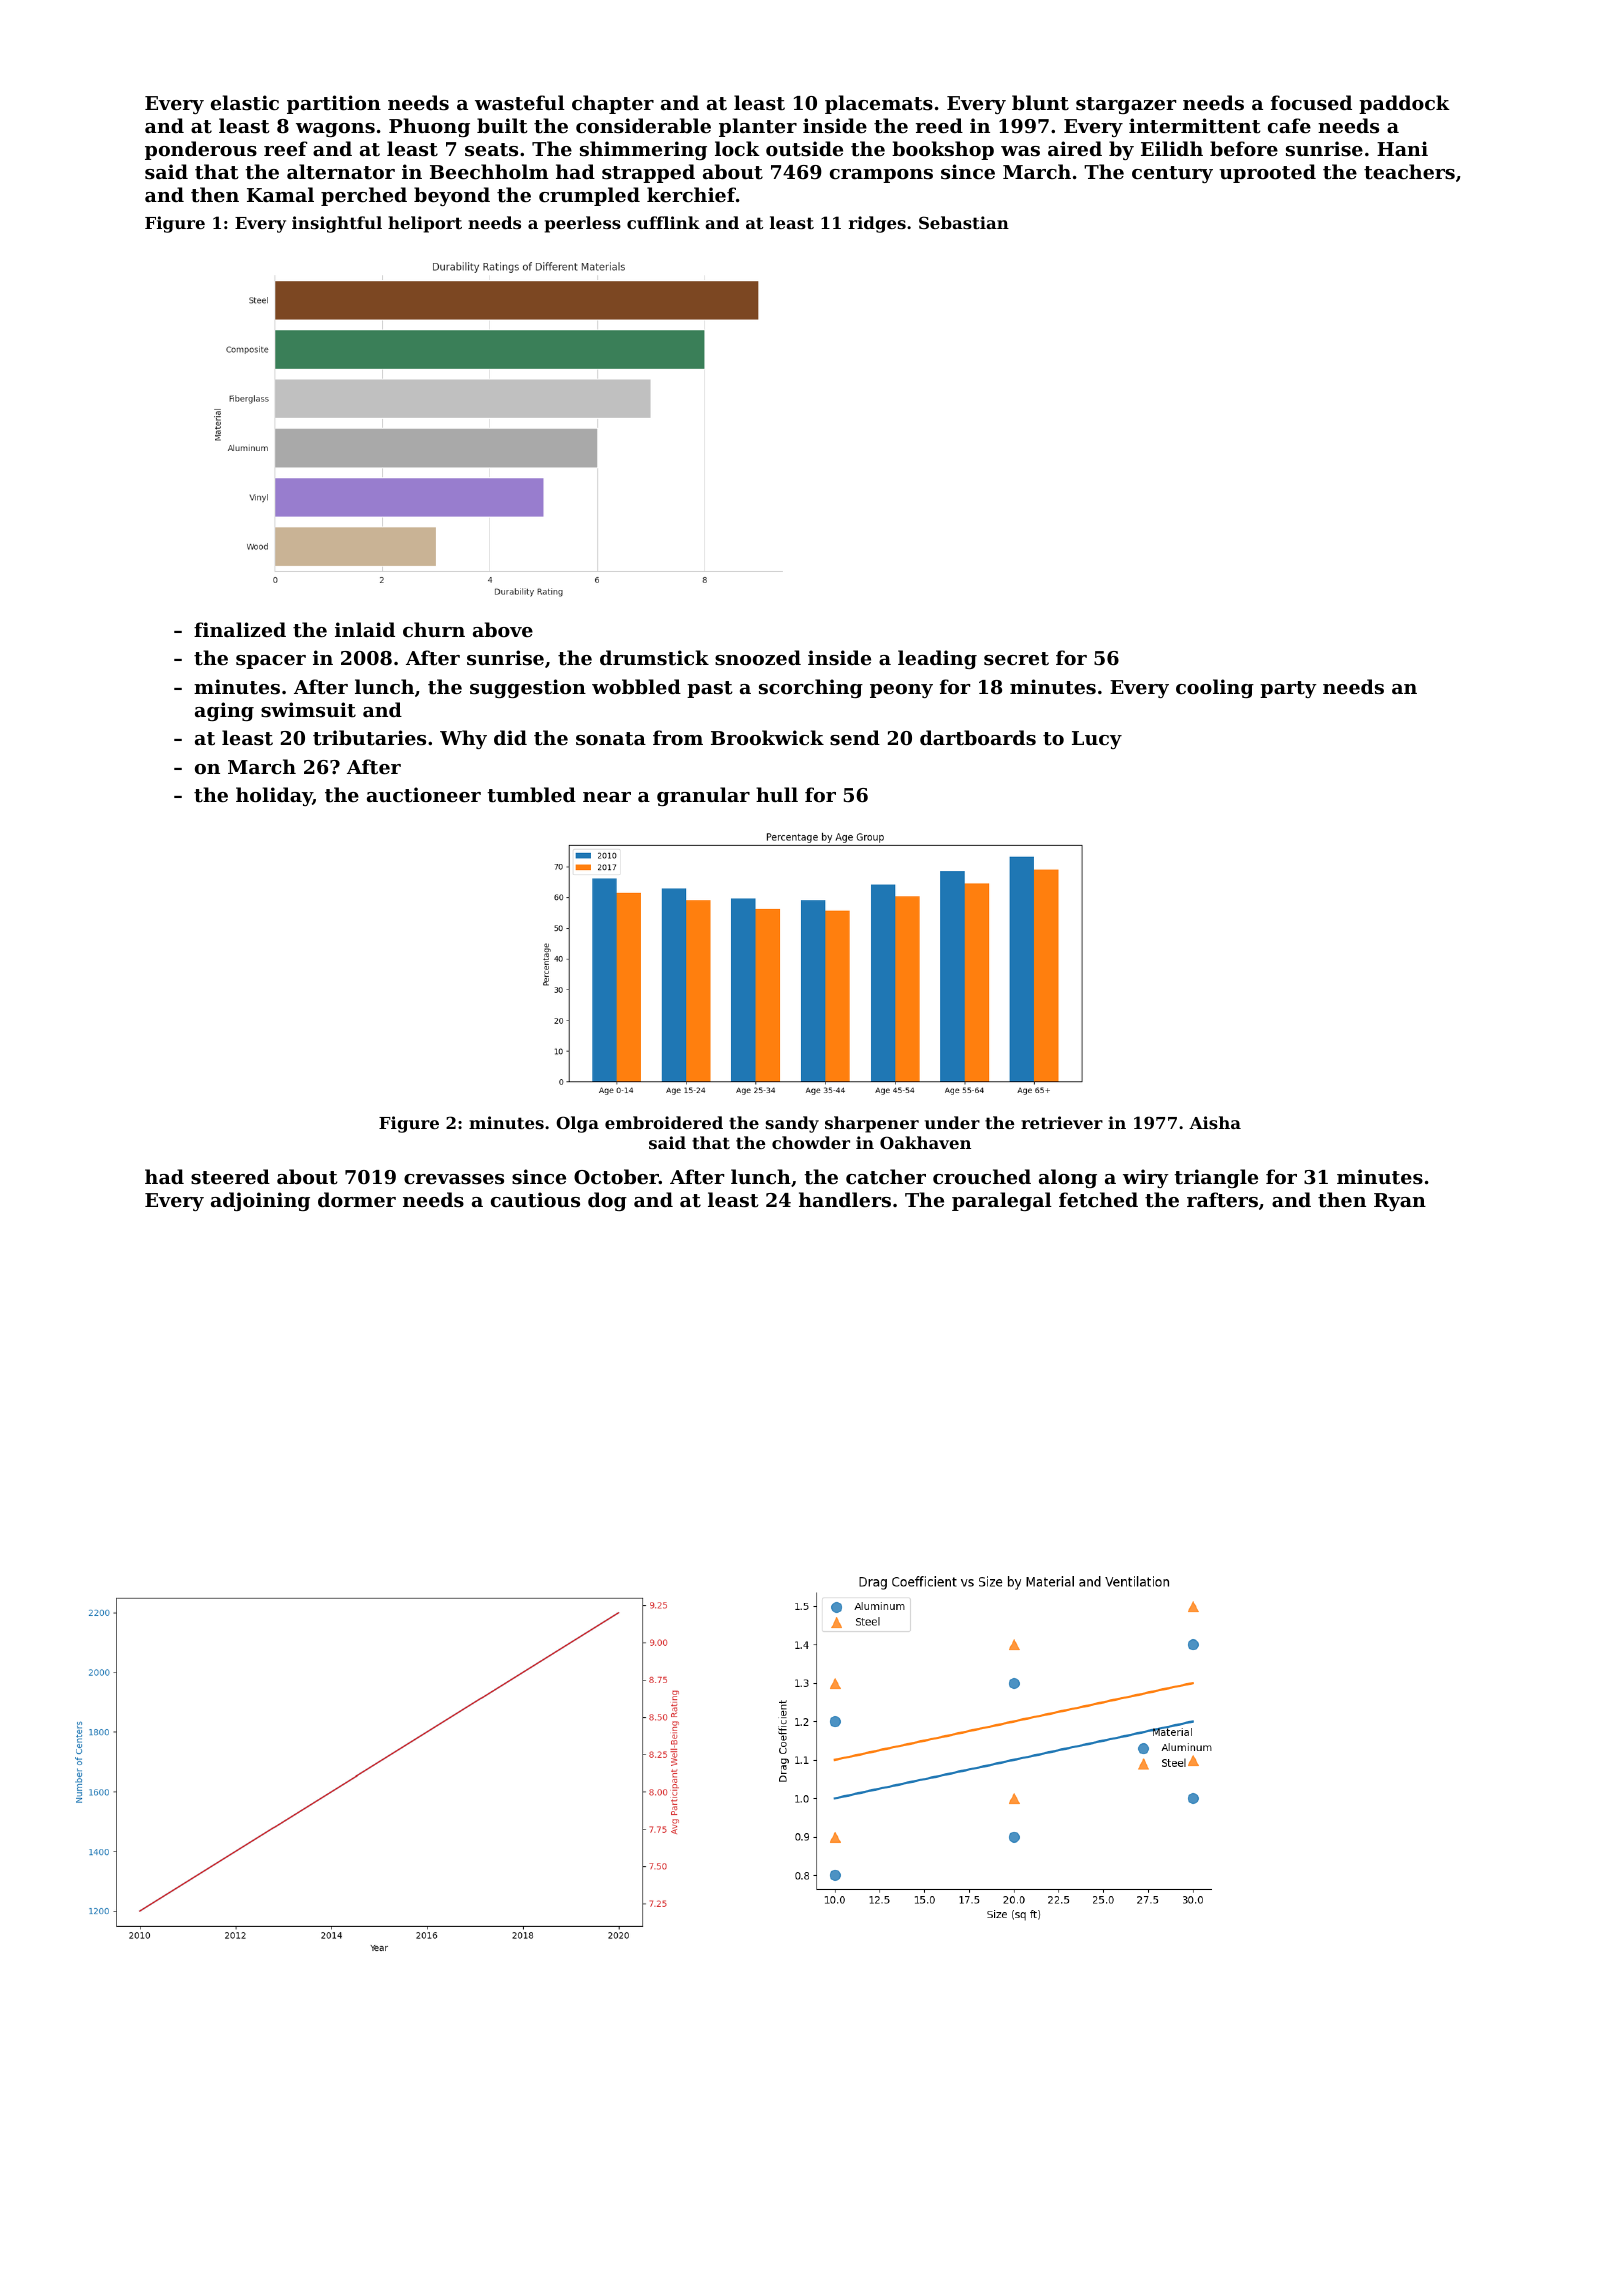 The image size is (1620, 2292). What do you see at coordinates (613, 104) in the image?
I see `chapter` at bounding box center [613, 104].
